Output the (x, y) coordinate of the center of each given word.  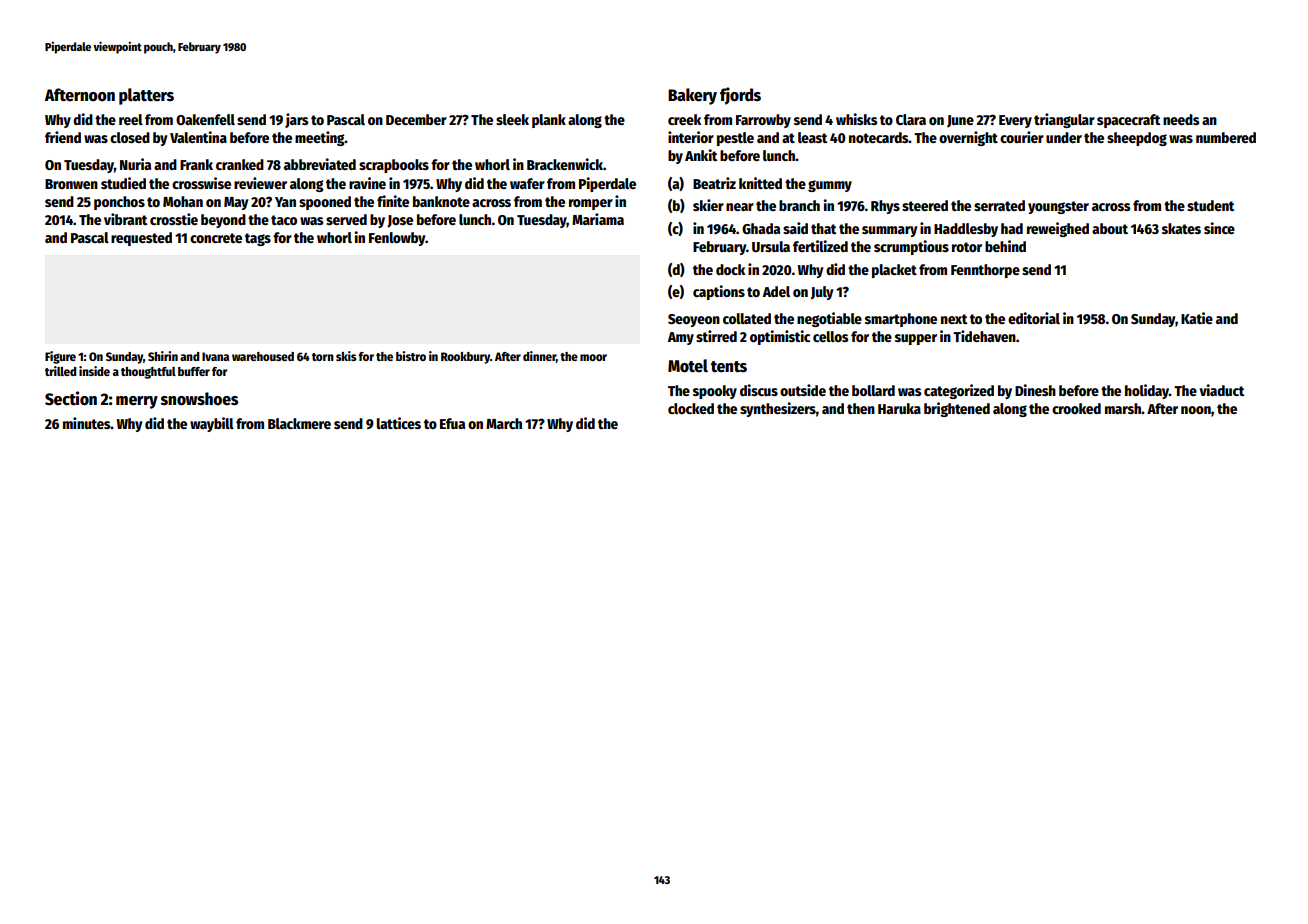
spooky (715, 392)
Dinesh (1035, 390)
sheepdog (1137, 139)
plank (549, 121)
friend (63, 137)
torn (323, 357)
